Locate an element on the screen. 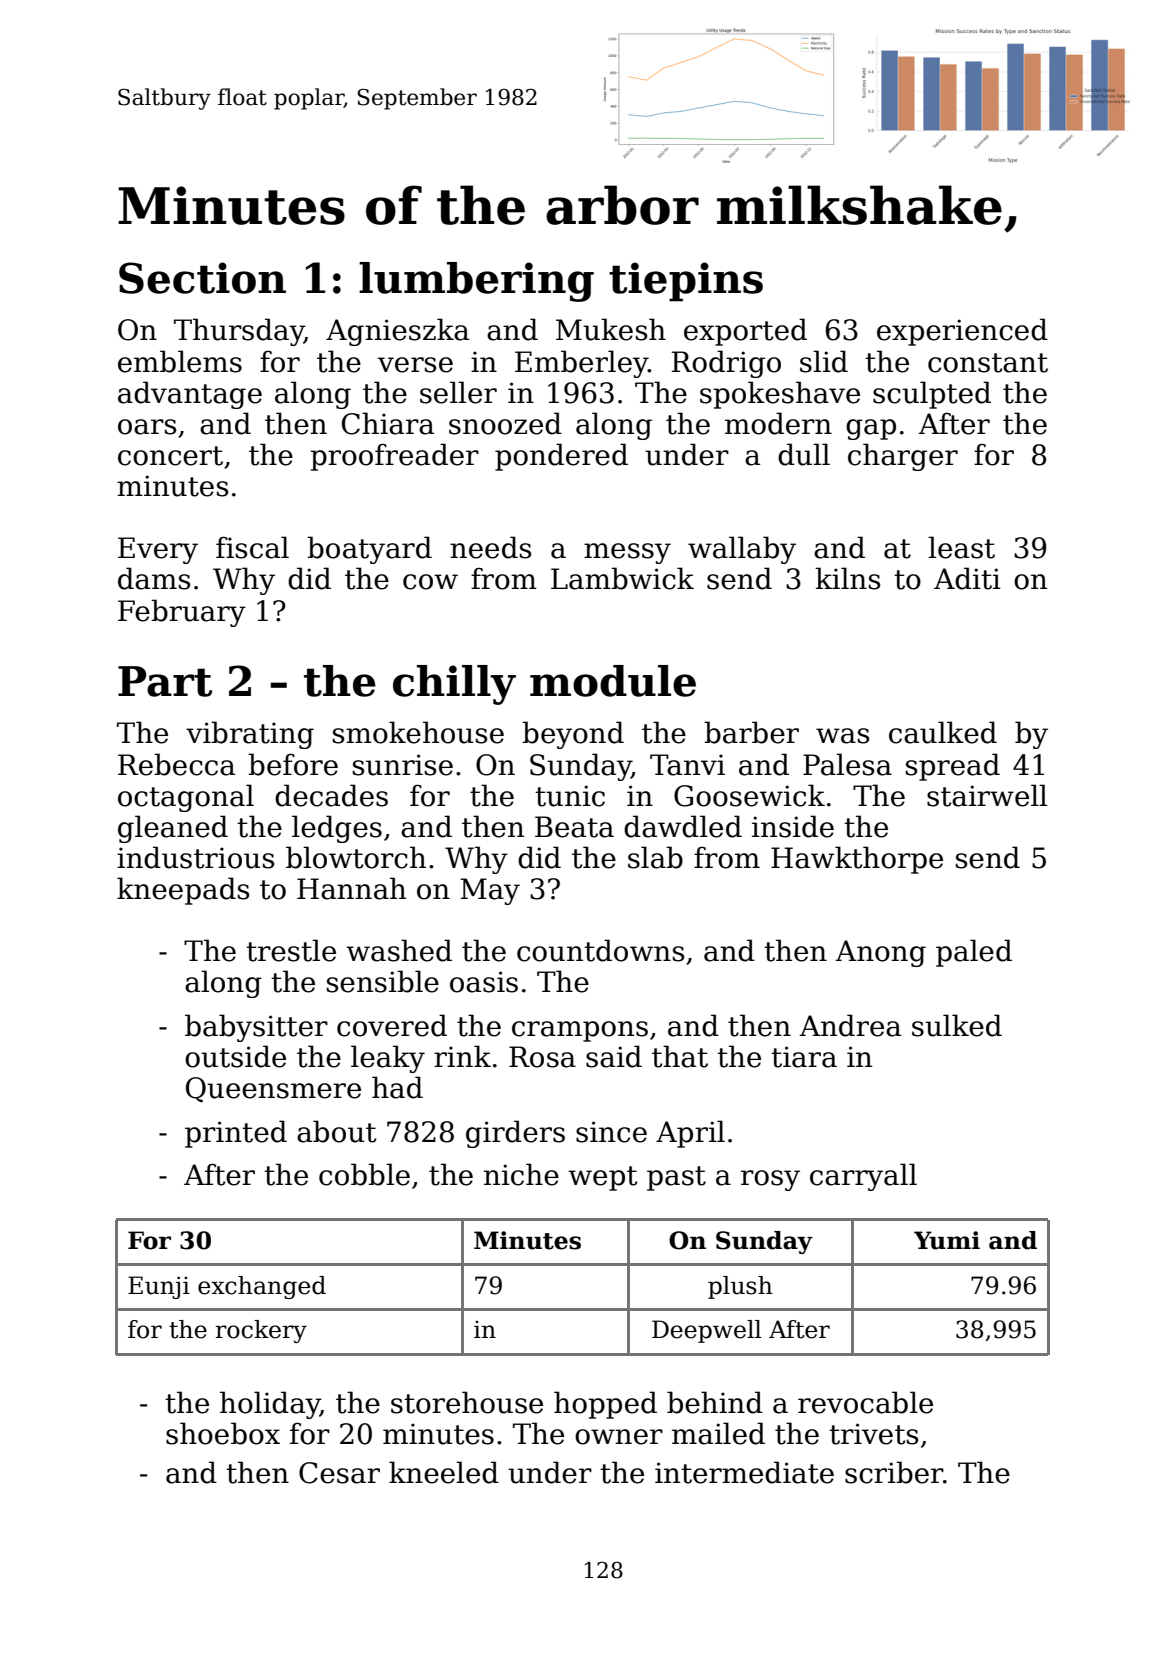 The width and height of the screenshot is (1165, 1654). holiday is located at coordinates (270, 1405).
